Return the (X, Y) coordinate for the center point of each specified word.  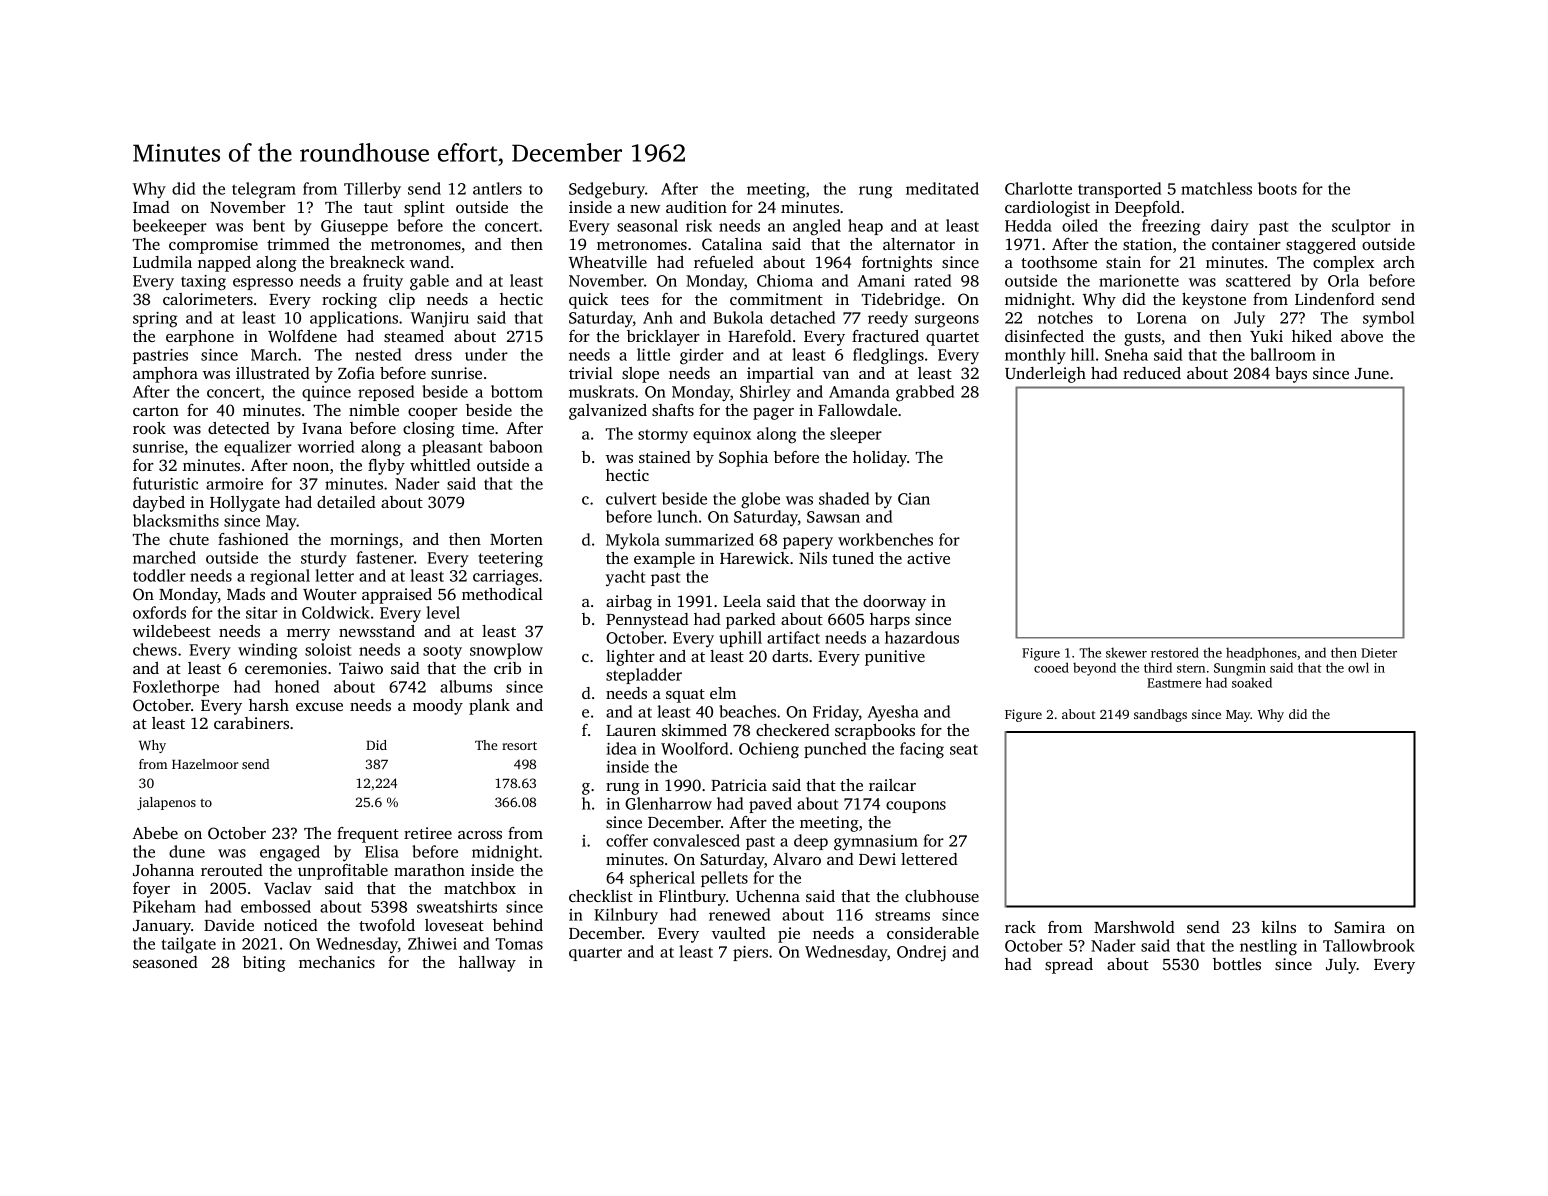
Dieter (1379, 653)
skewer (1126, 652)
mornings (364, 541)
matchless (1216, 188)
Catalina (732, 244)
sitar (262, 613)
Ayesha (893, 713)
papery (808, 543)
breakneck (367, 262)
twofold (387, 925)
